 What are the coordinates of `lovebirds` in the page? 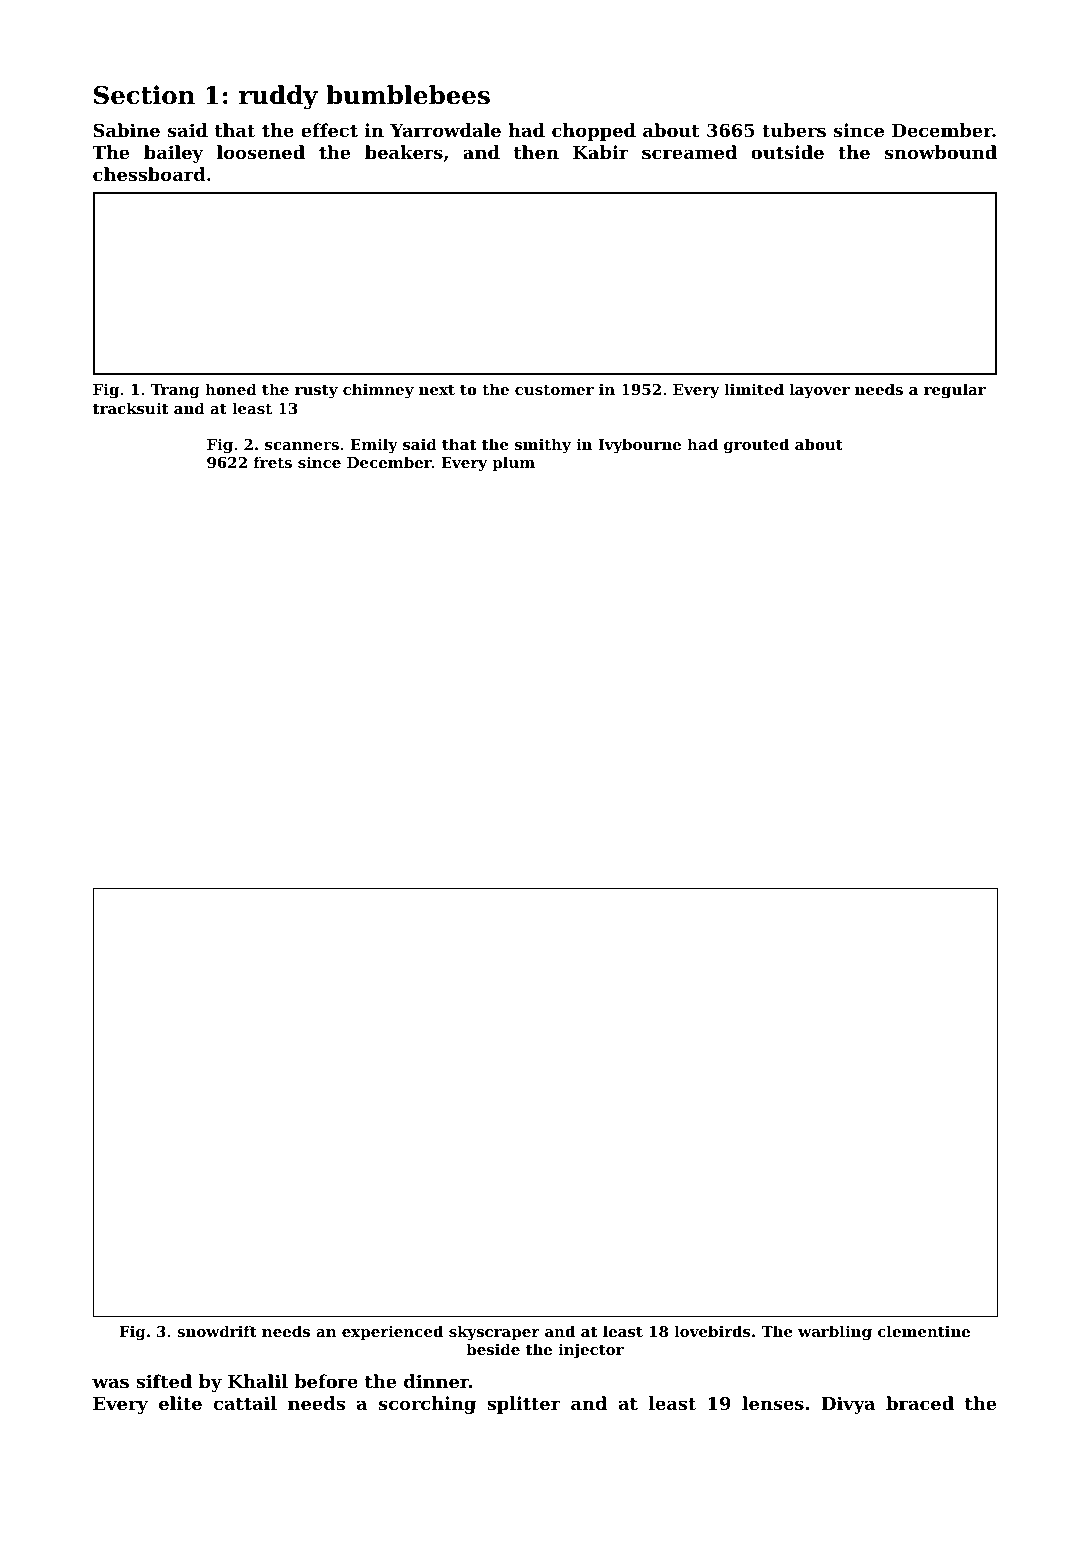 It's located at (712, 1331).
